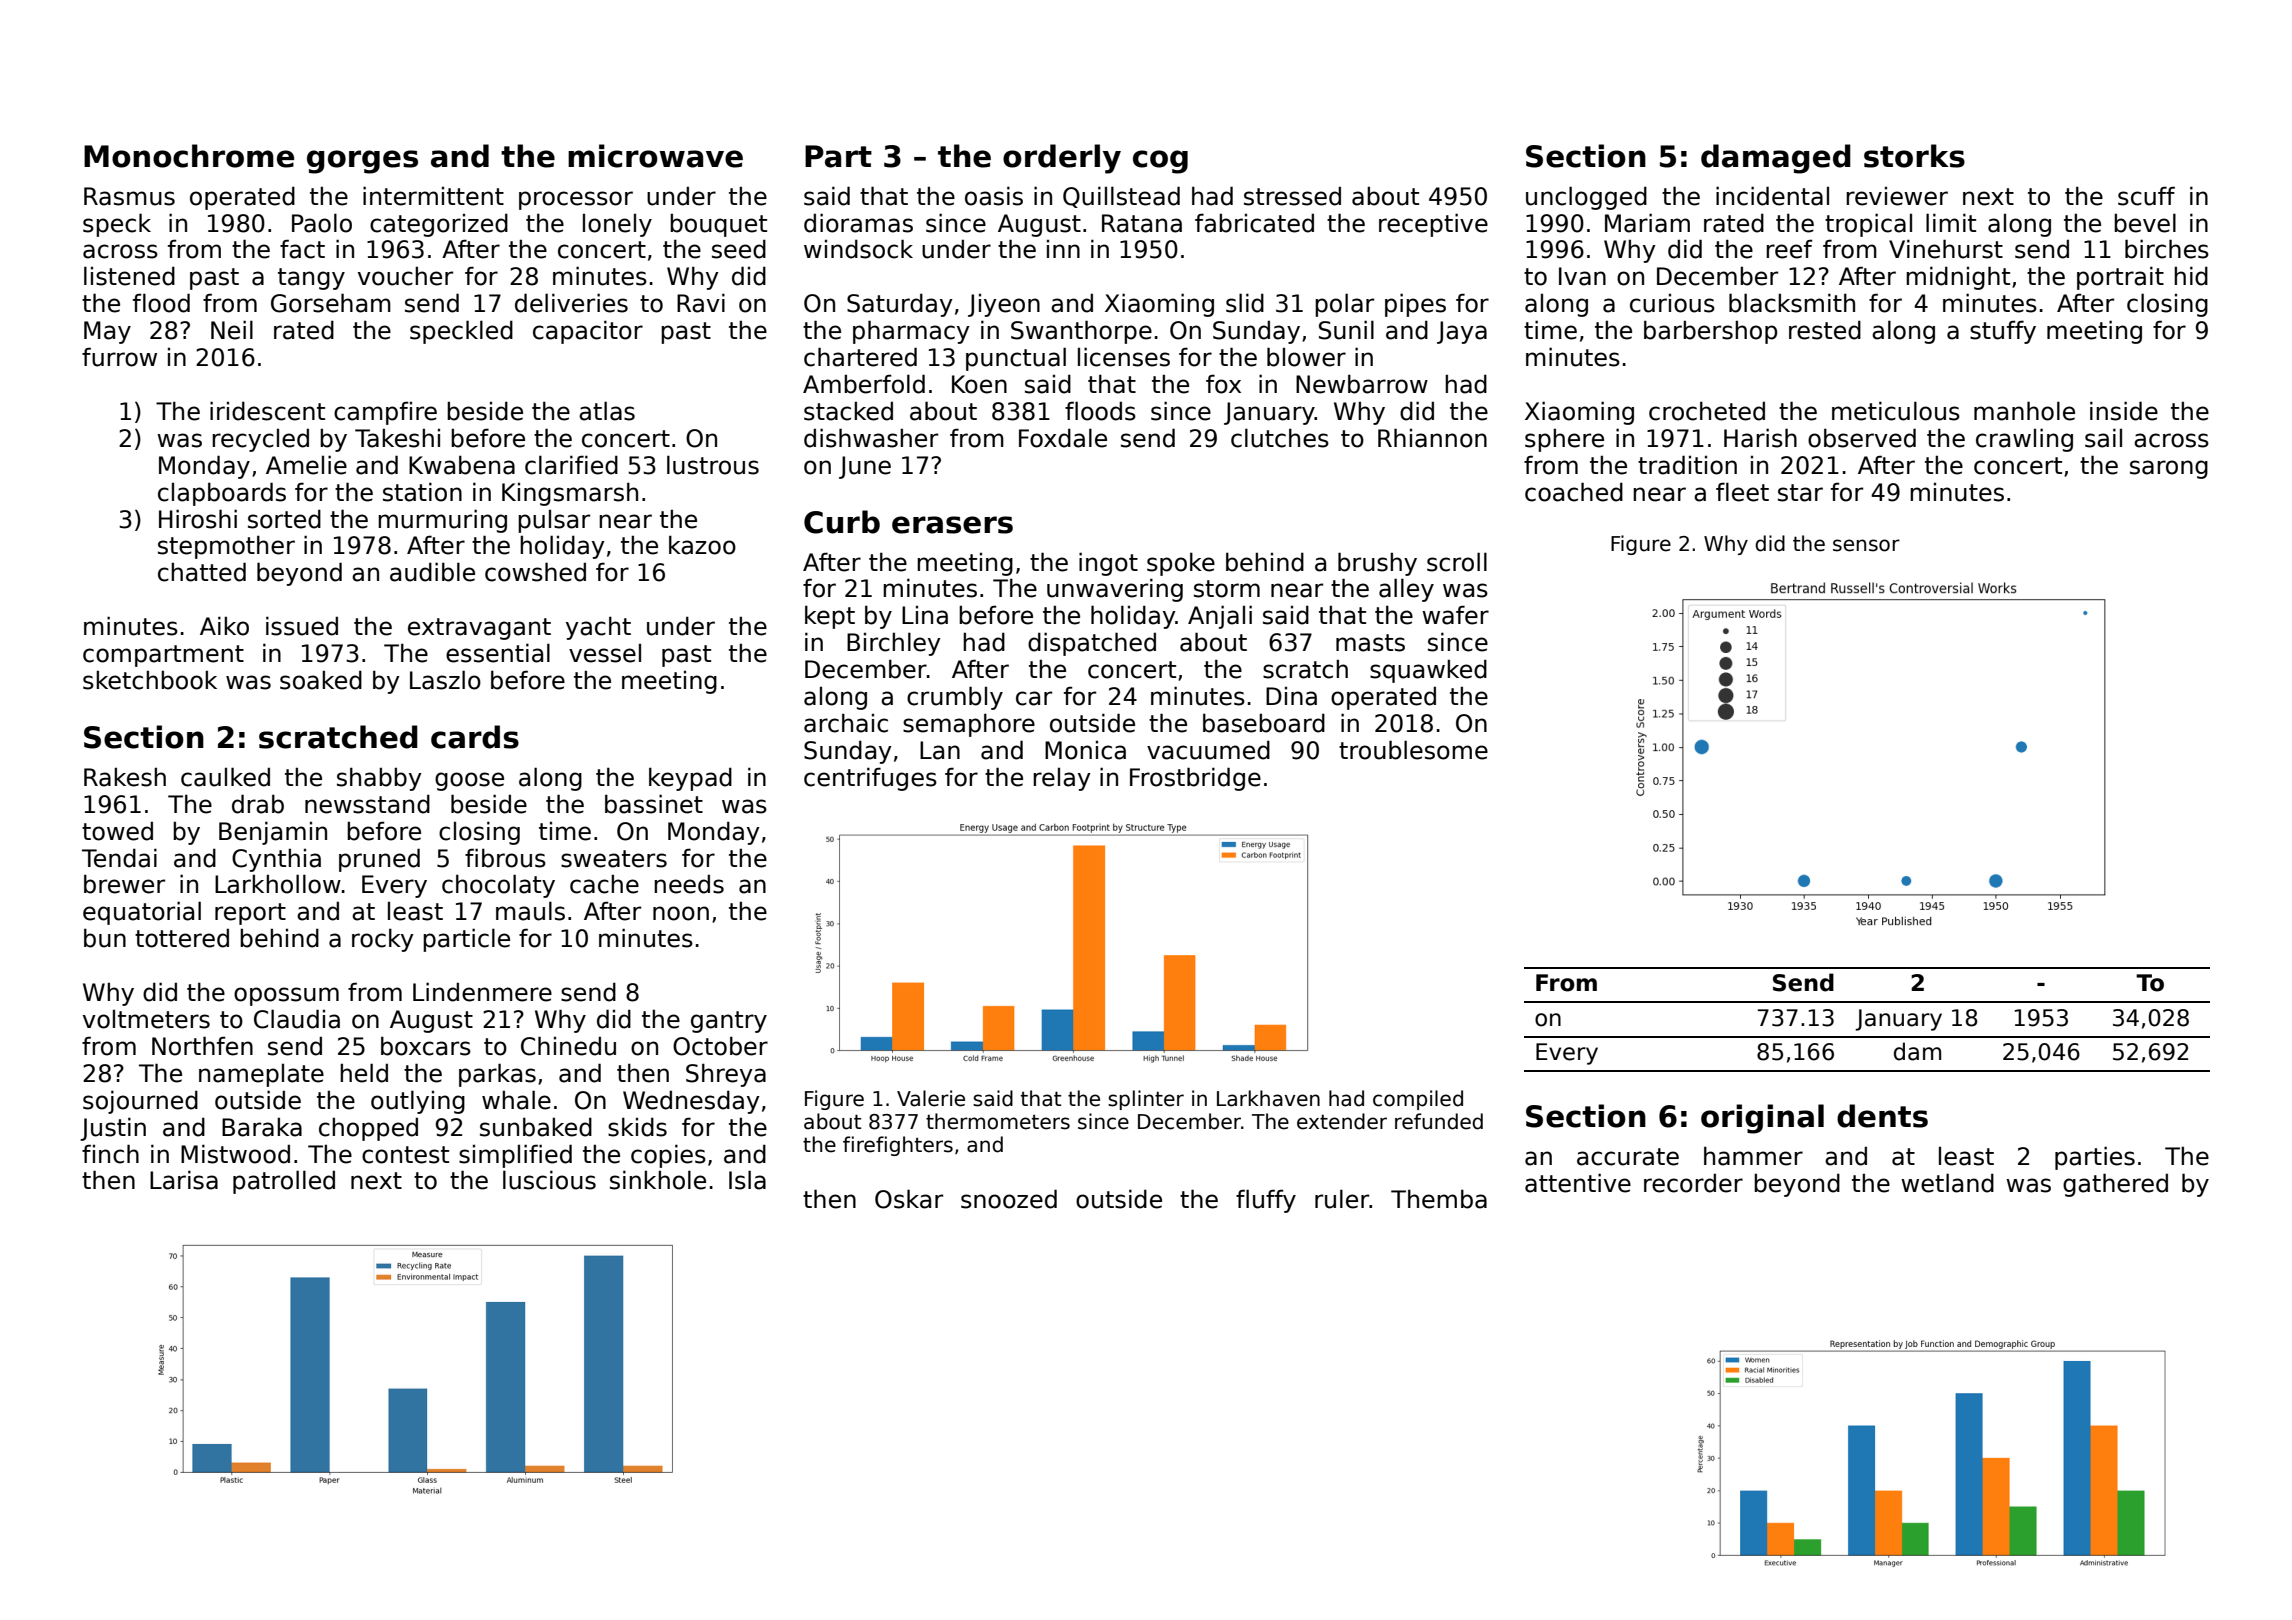  I want to click on compiled, so click(1418, 1100).
